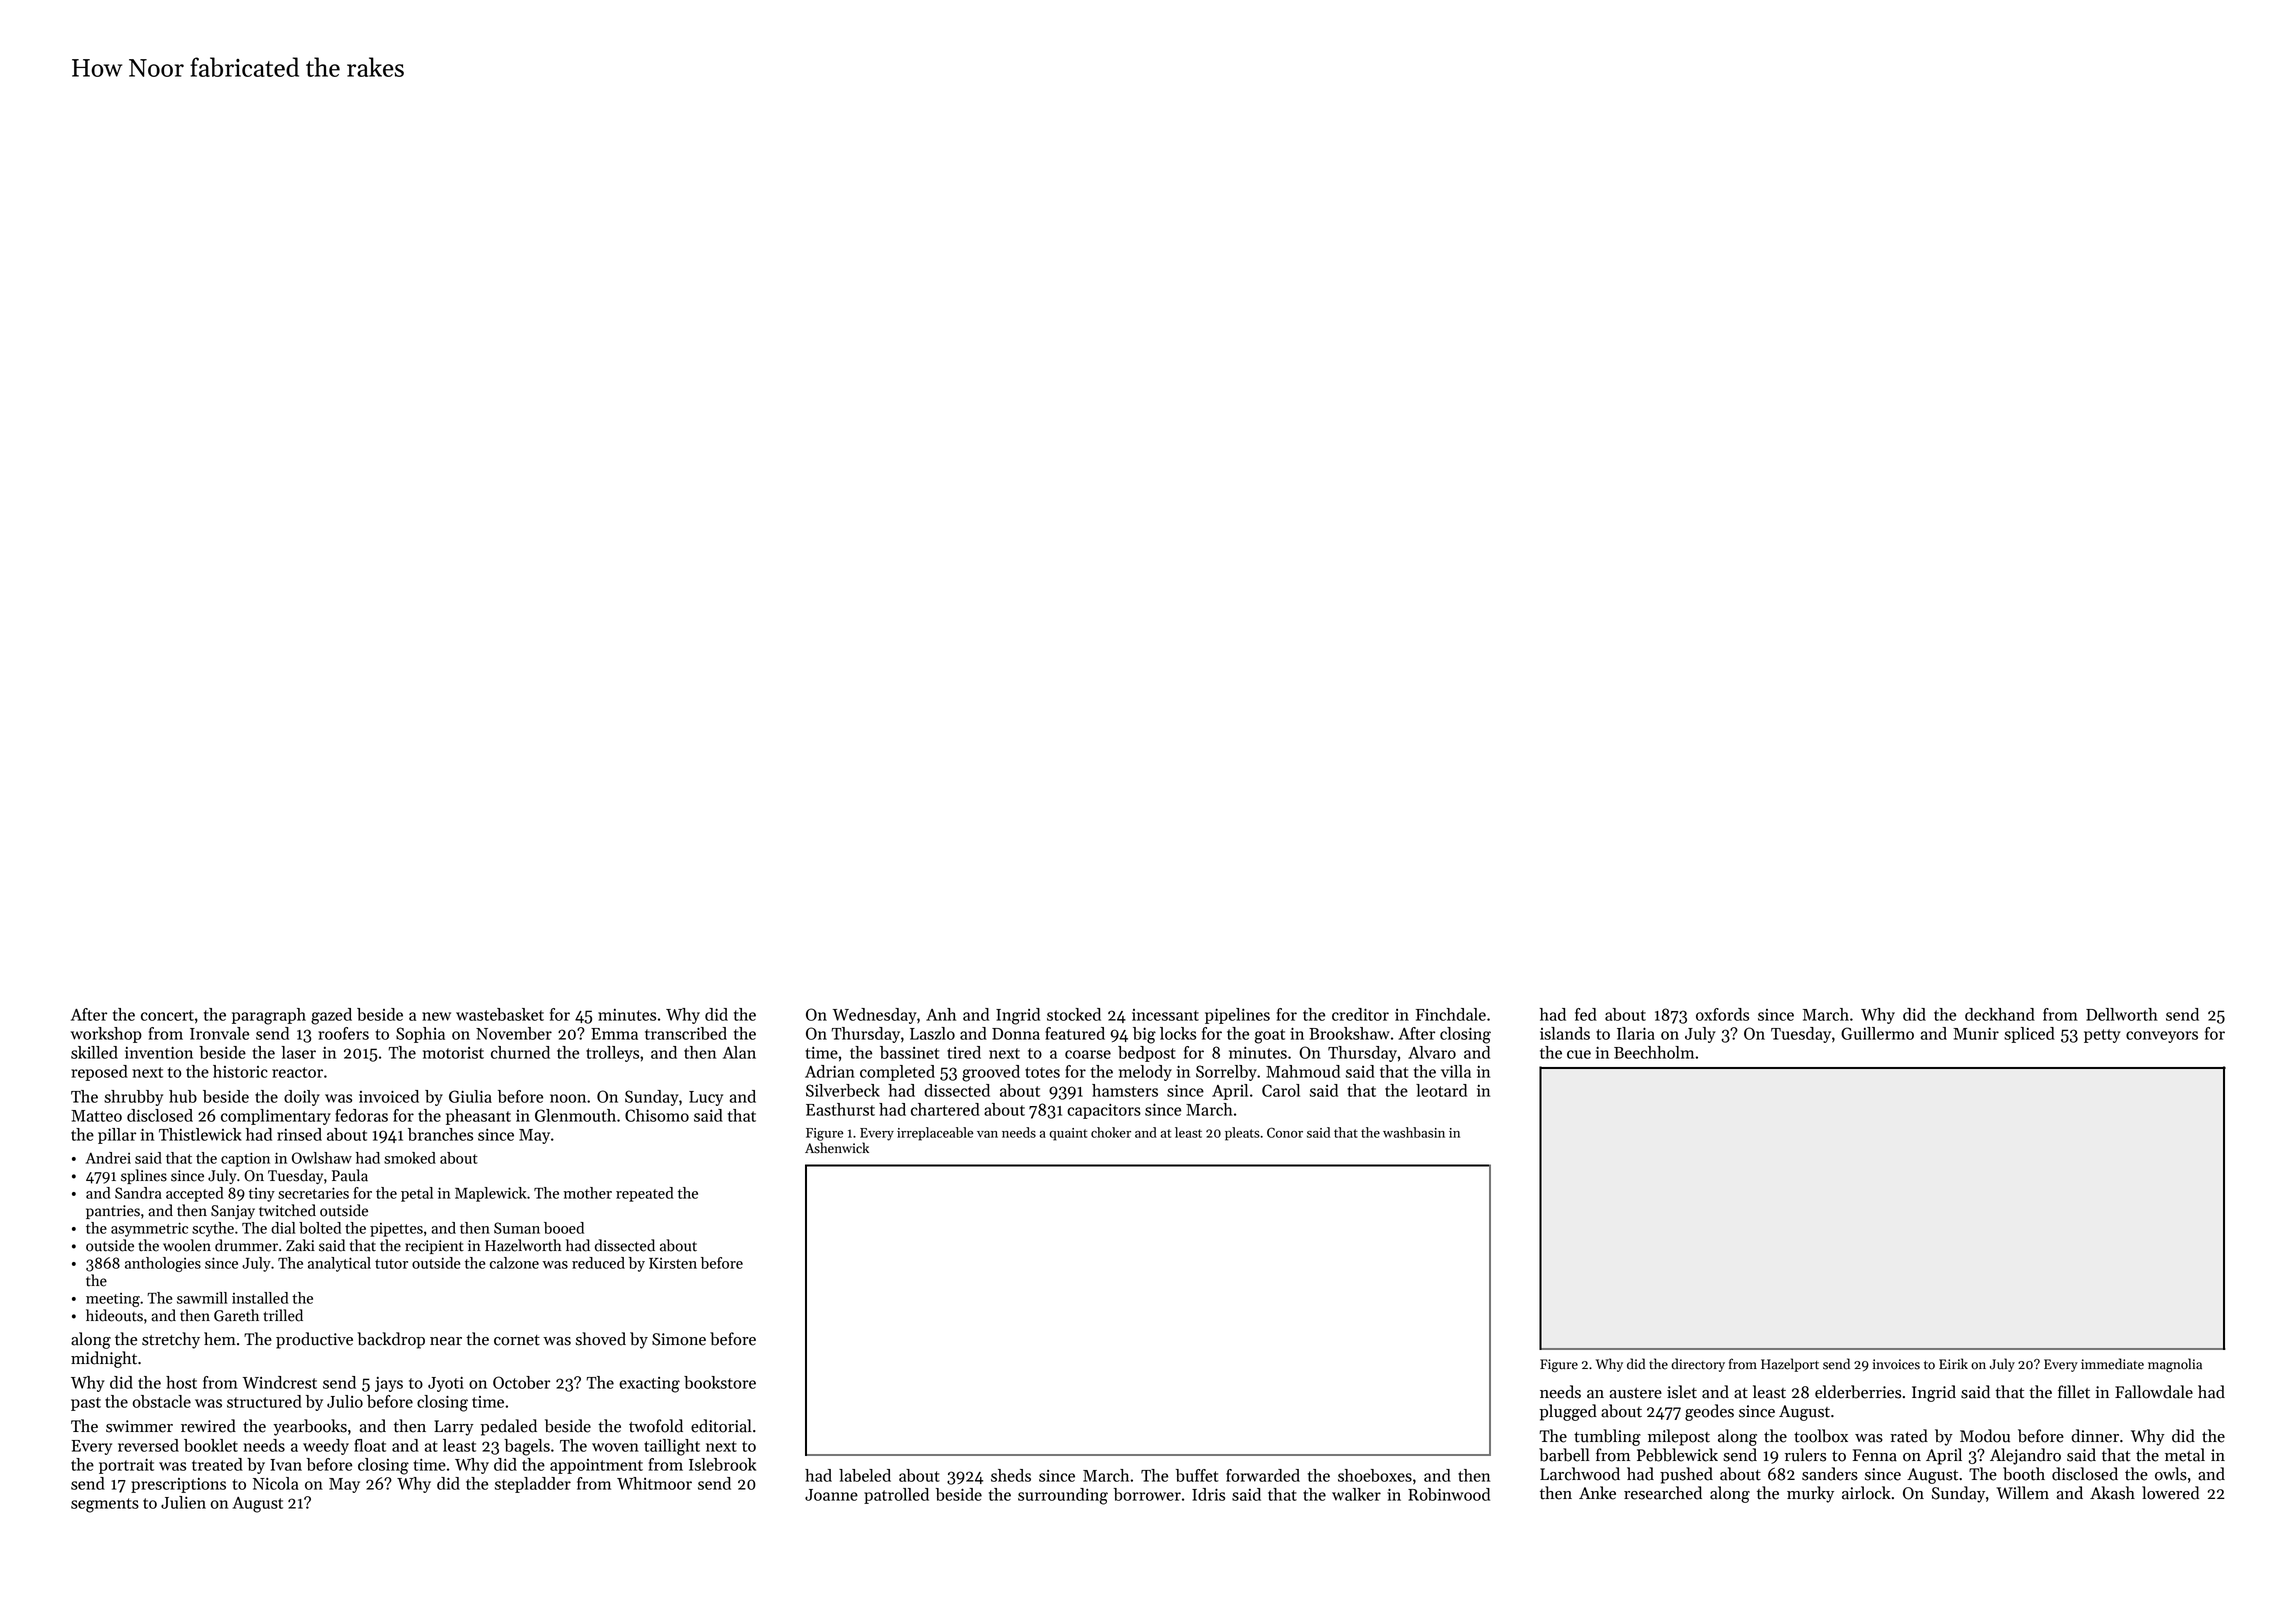 This page has height=1623, width=2296. What do you see at coordinates (1698, 1365) in the page?
I see `directory` at bounding box center [1698, 1365].
